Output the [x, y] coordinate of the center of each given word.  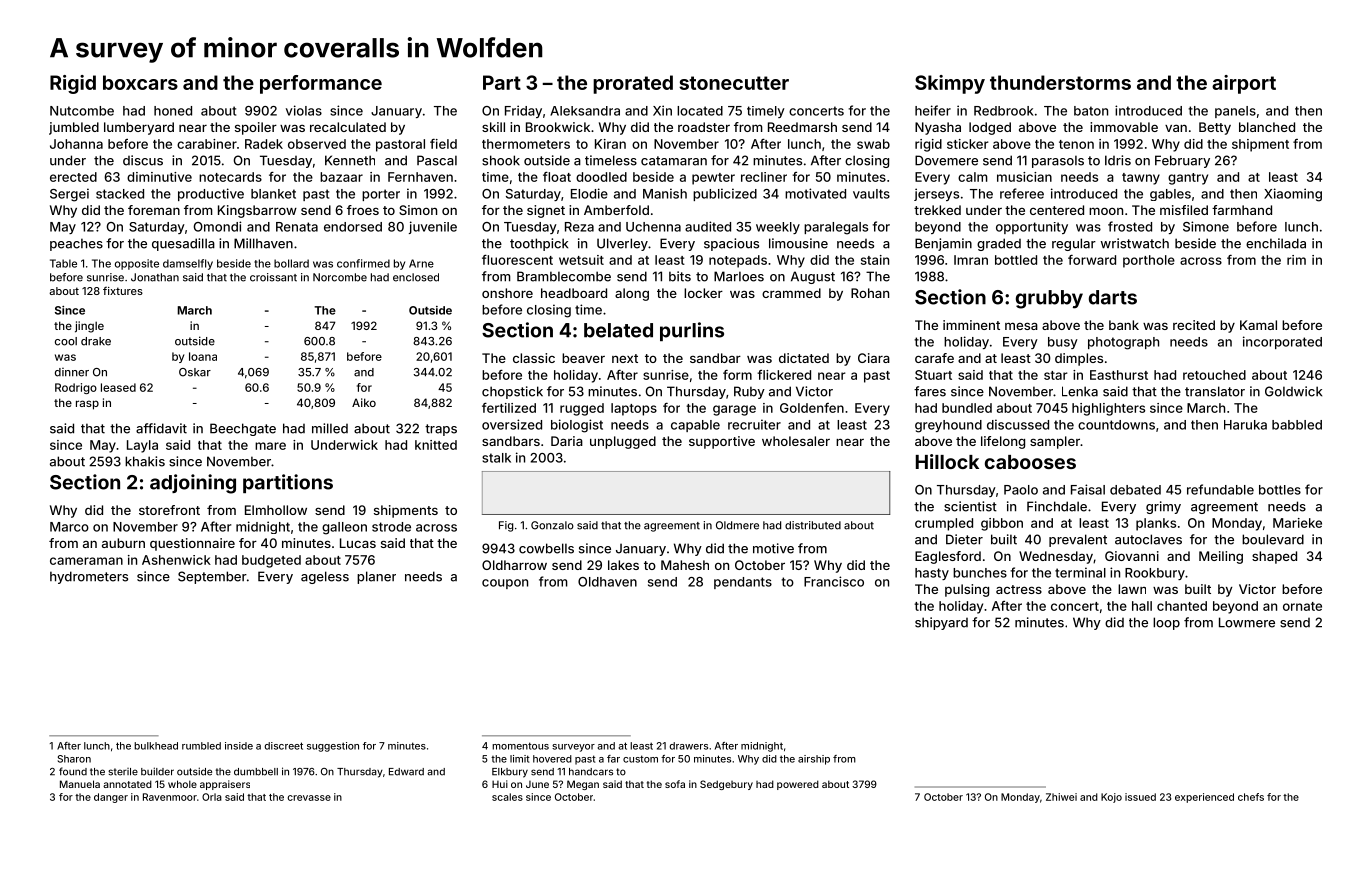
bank [1124, 325]
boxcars [140, 82]
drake [96, 341]
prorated [633, 84]
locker [703, 293]
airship [814, 760]
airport [1244, 84]
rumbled [201, 746]
